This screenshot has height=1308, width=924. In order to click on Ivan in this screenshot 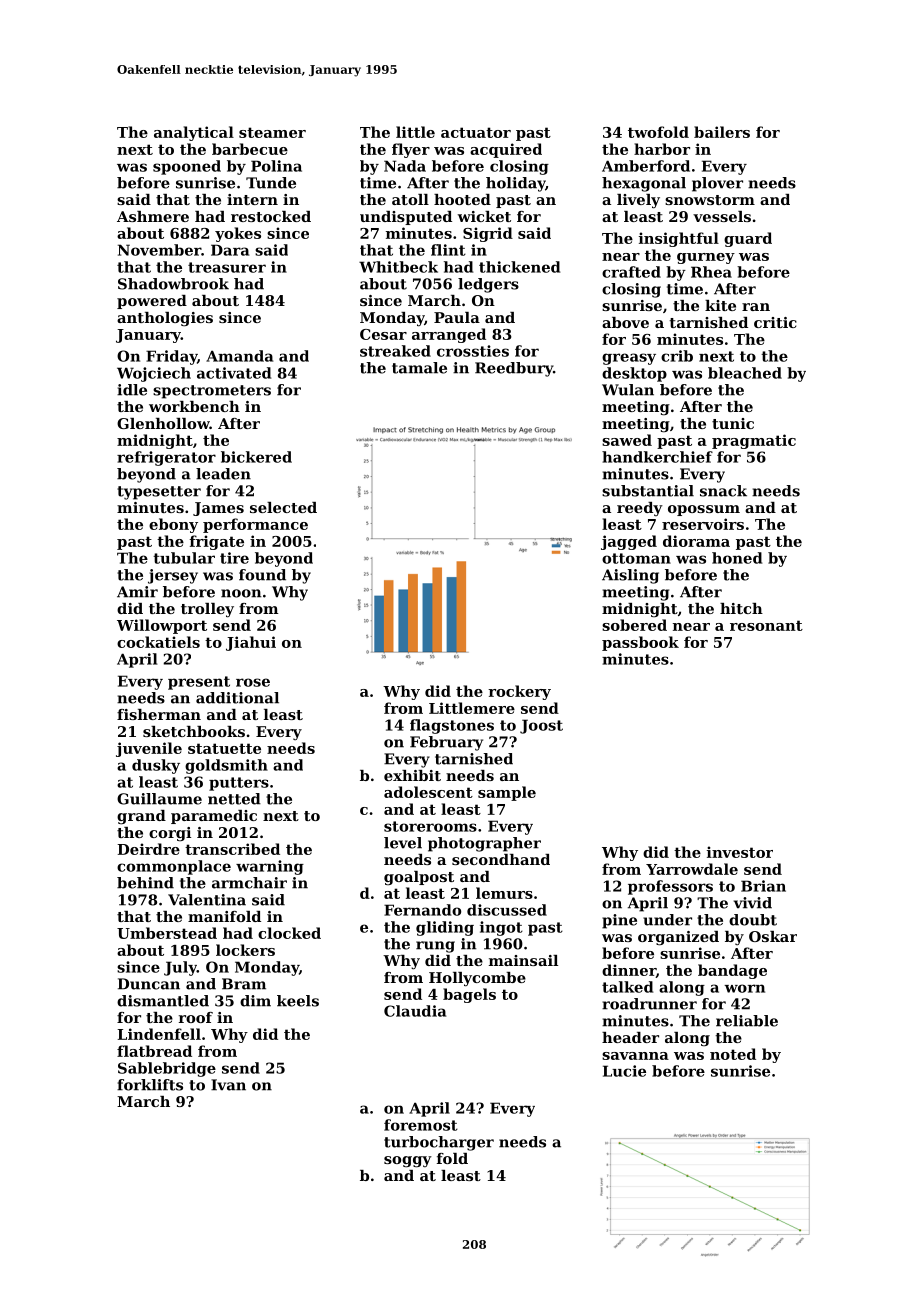, I will do `click(228, 1085)`.
